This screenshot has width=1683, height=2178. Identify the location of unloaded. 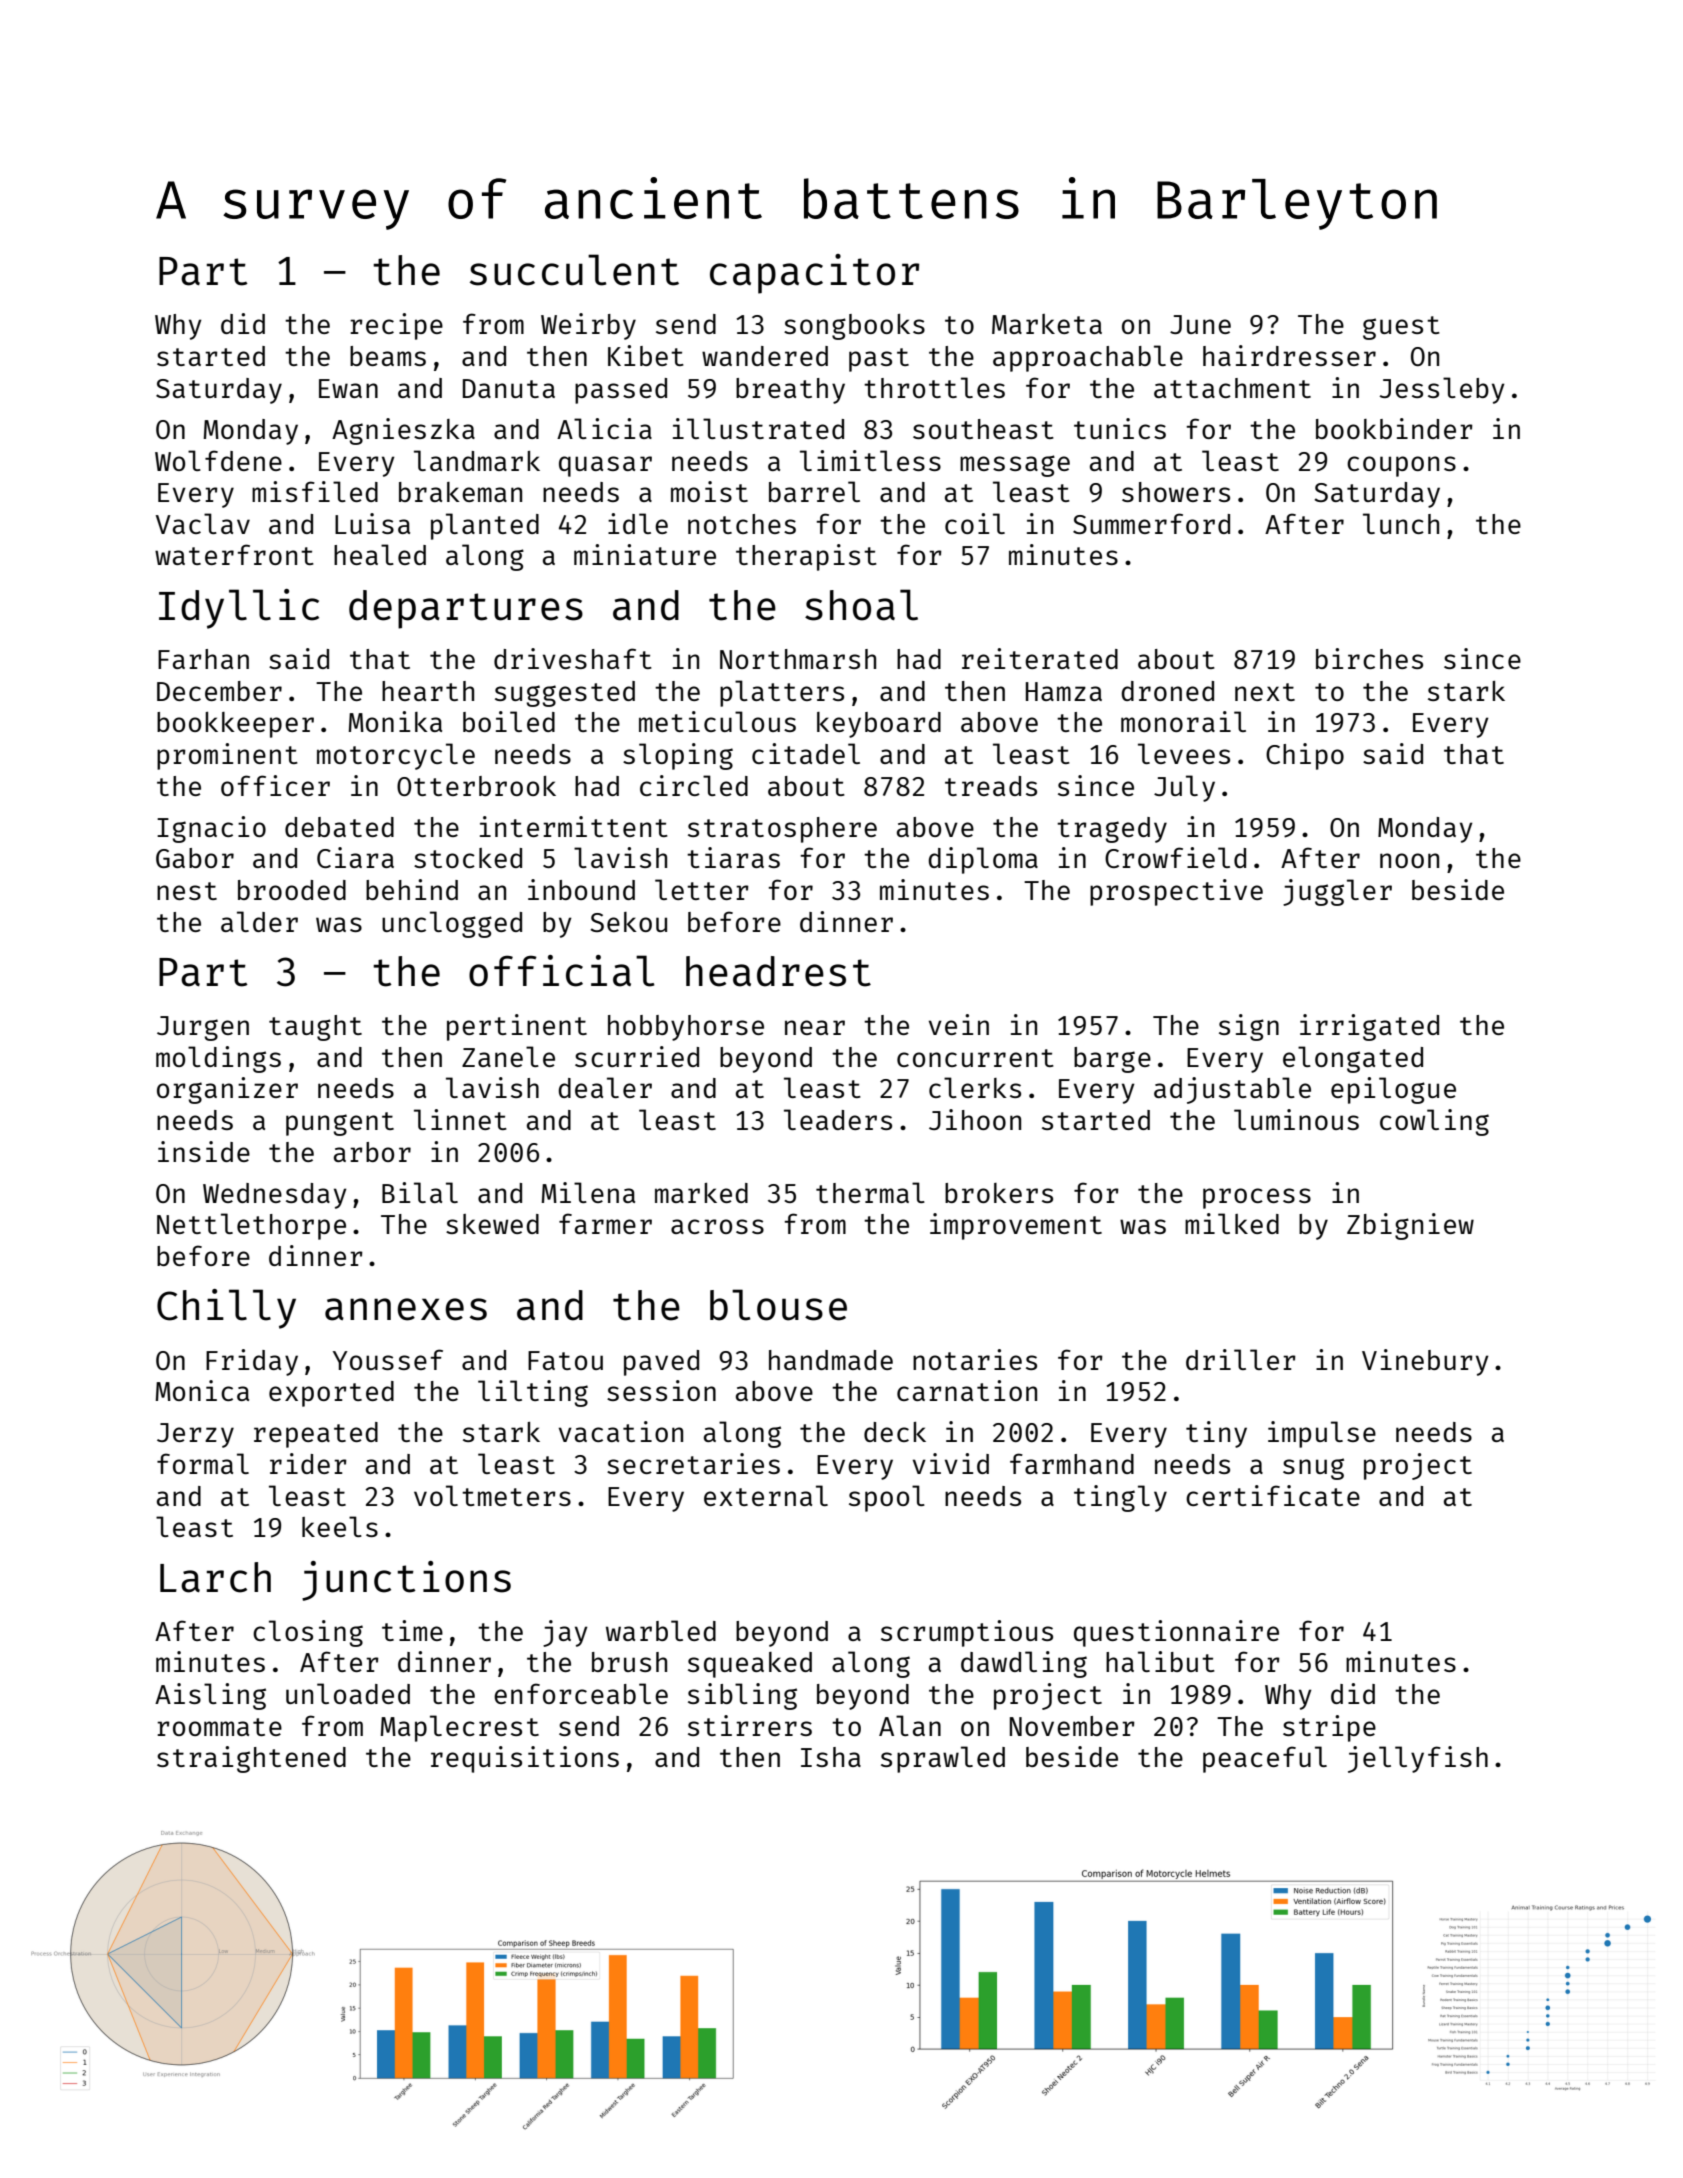
(348, 1693).
